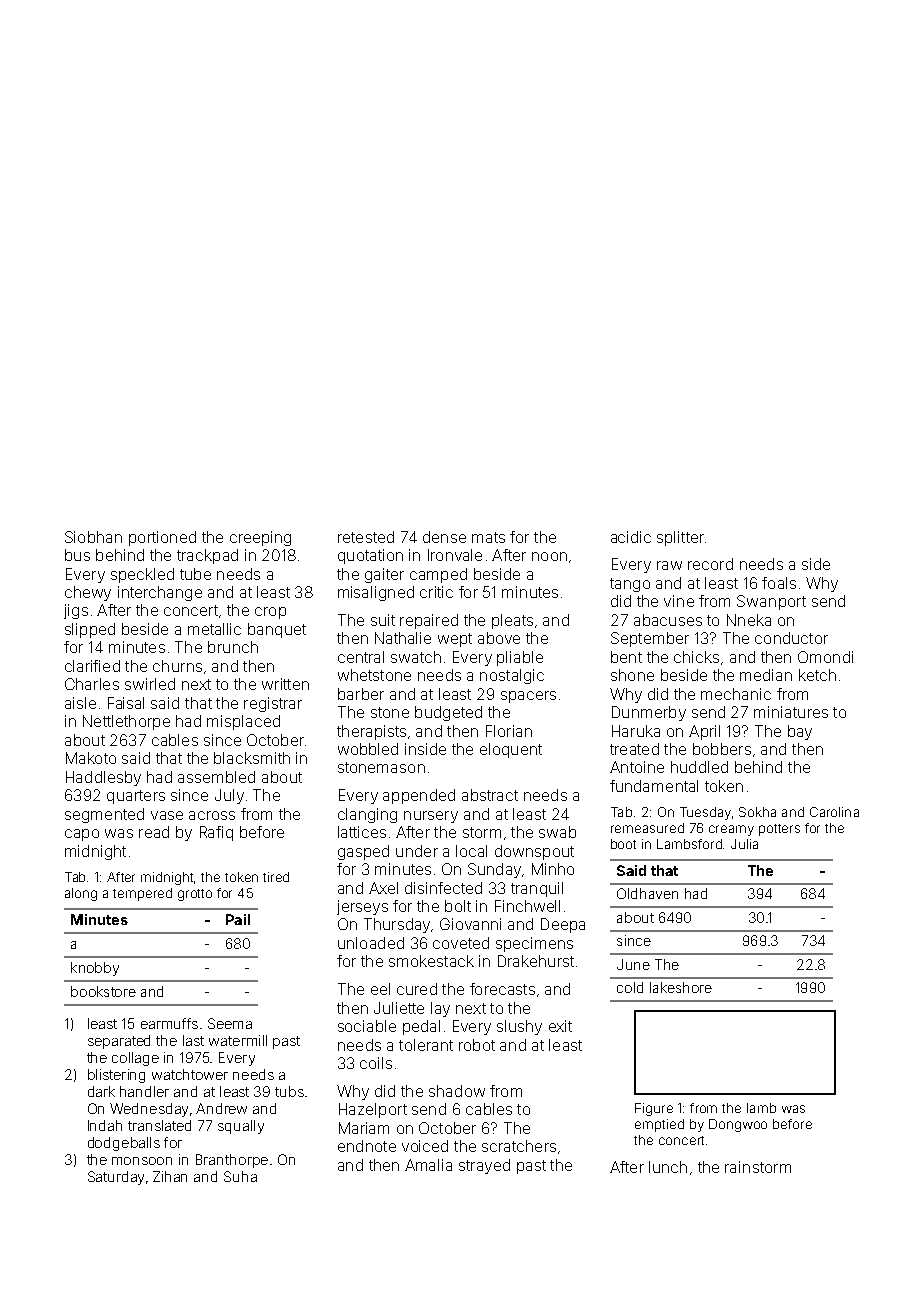  Describe the element at coordinates (680, 538) in the screenshot. I see `splitter` at that location.
